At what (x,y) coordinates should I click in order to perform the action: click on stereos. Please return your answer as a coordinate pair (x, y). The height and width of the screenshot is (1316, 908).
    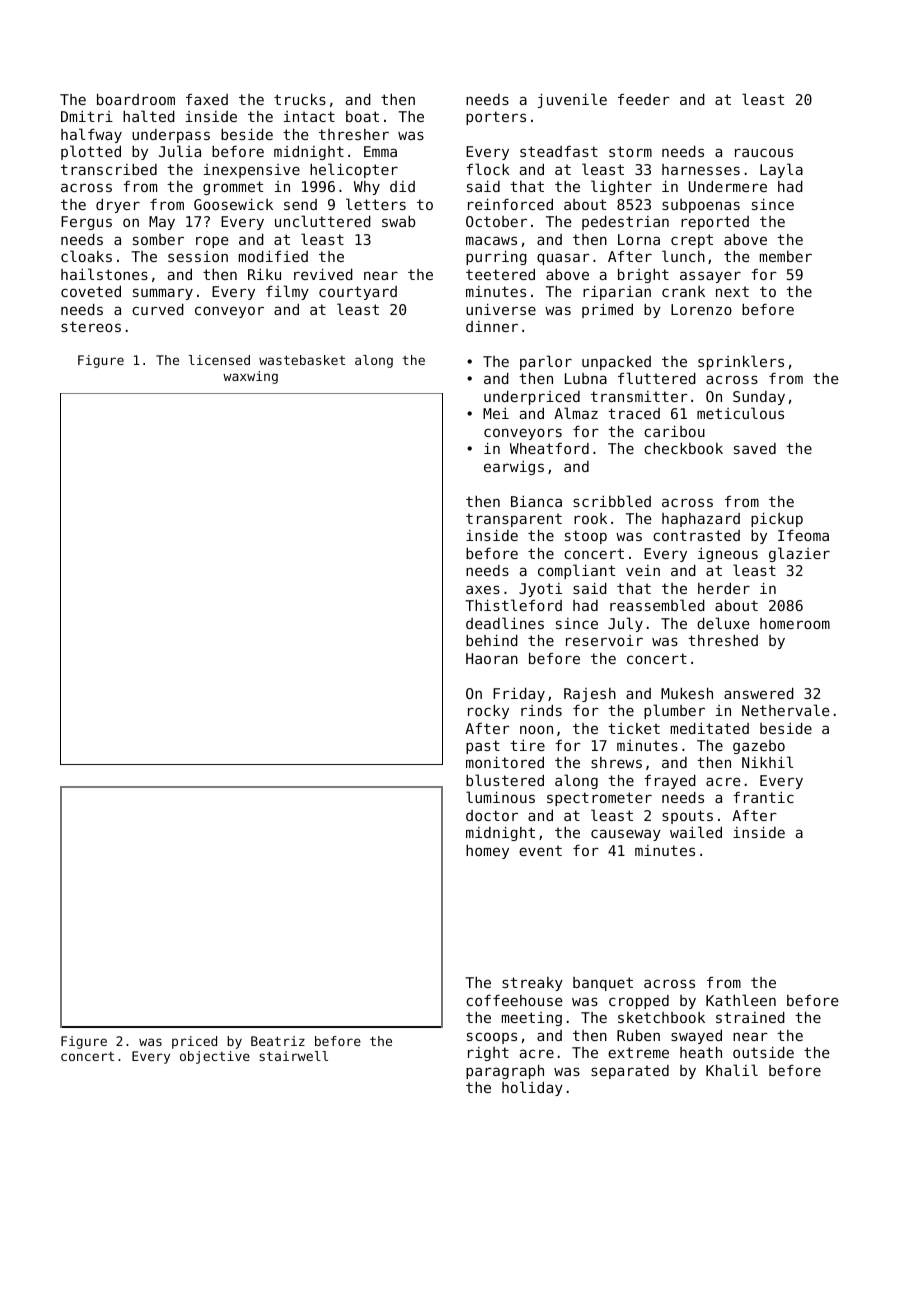
    Looking at the image, I should click on (91, 326).
